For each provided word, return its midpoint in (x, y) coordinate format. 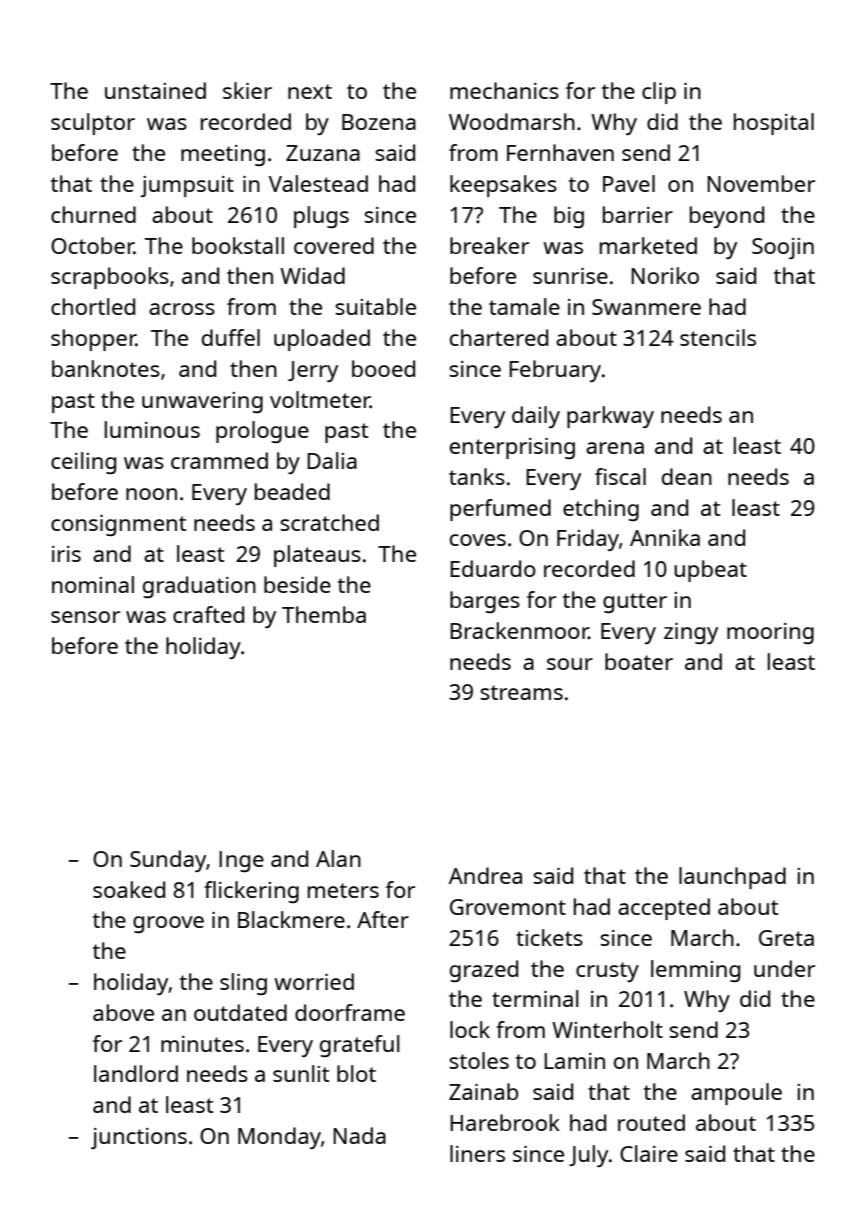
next (310, 91)
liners (477, 1153)
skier (247, 90)
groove (168, 924)
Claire (649, 1153)
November (761, 183)
